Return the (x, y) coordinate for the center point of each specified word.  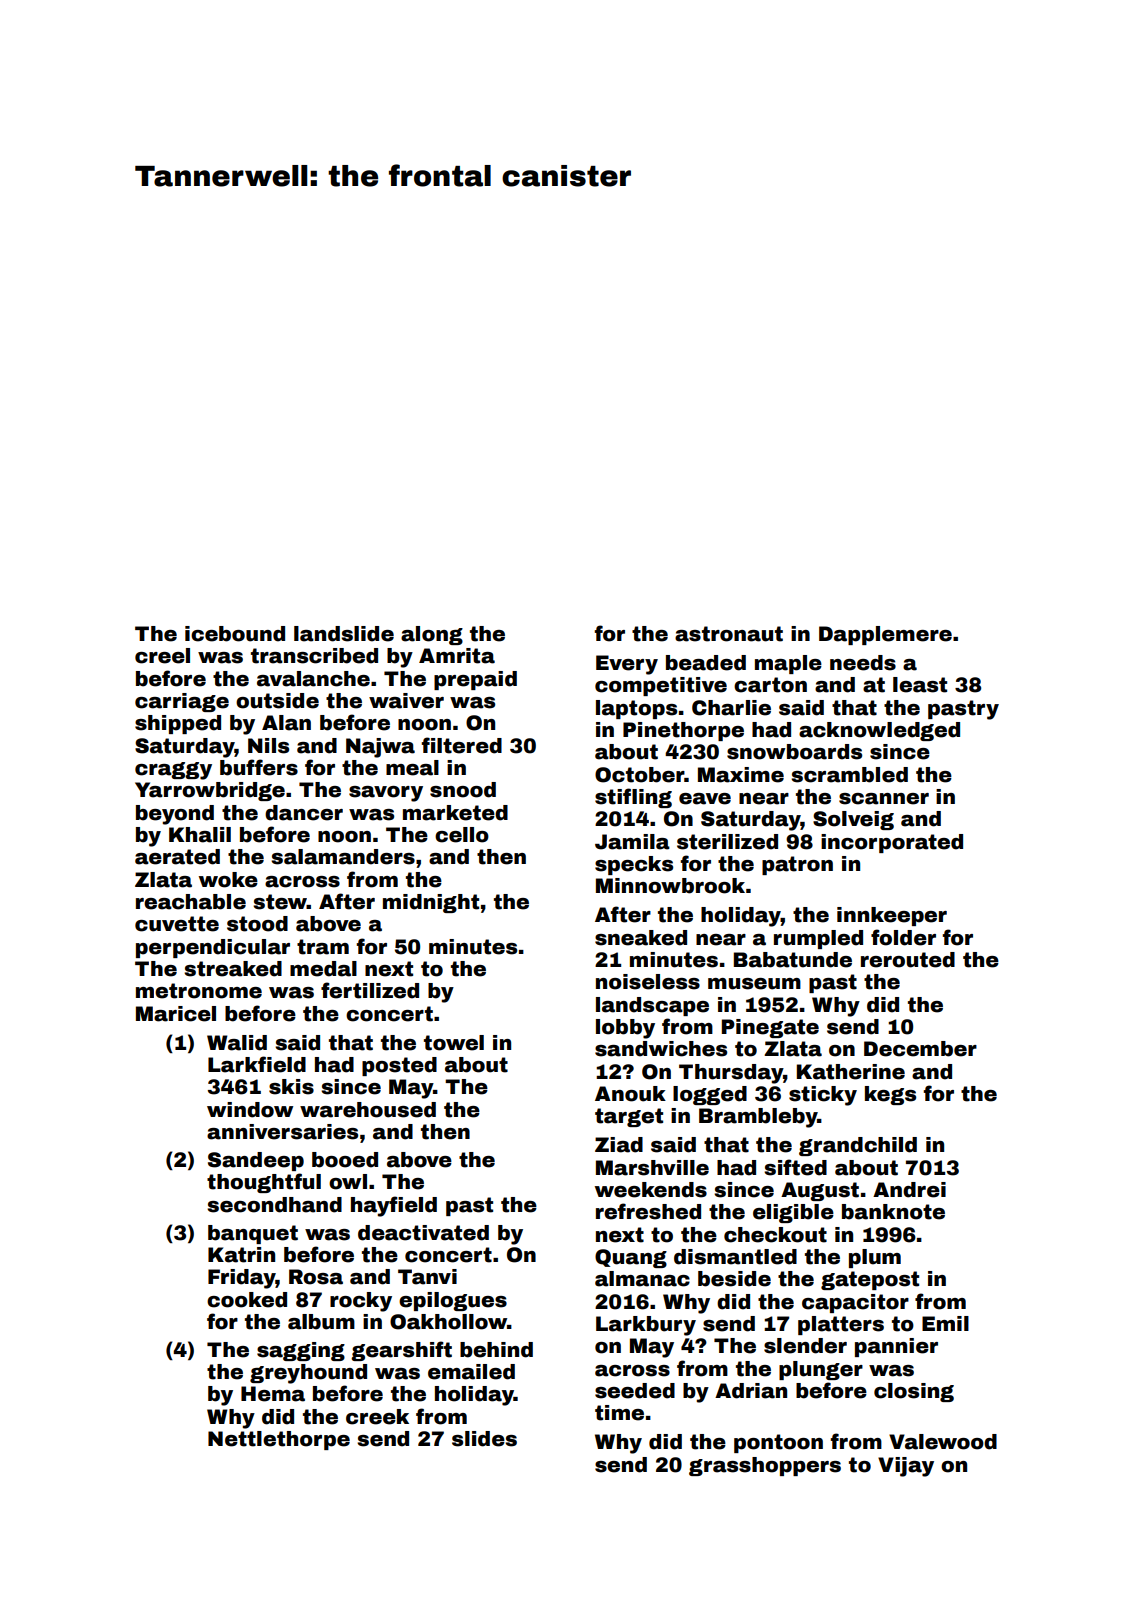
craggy (173, 771)
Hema (273, 1394)
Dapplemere (885, 635)
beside (734, 1279)
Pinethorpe (683, 731)
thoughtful (264, 1183)
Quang (631, 1258)
